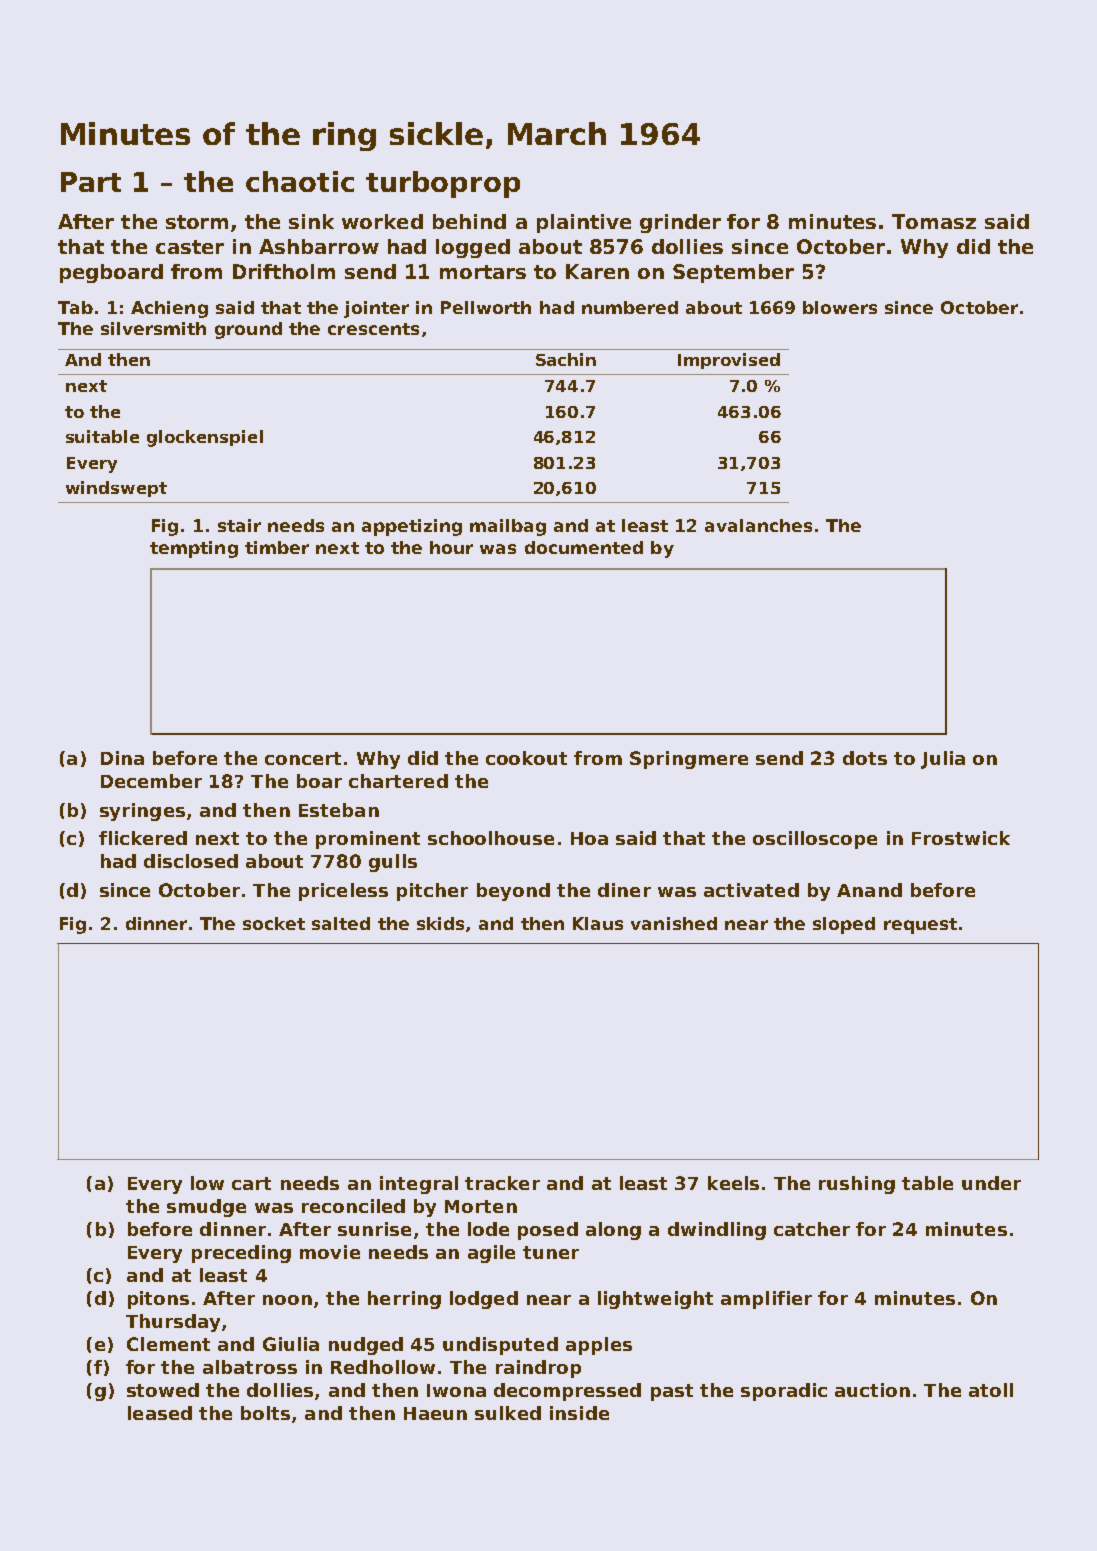  What do you see at coordinates (584, 547) in the document?
I see `documented` at bounding box center [584, 547].
